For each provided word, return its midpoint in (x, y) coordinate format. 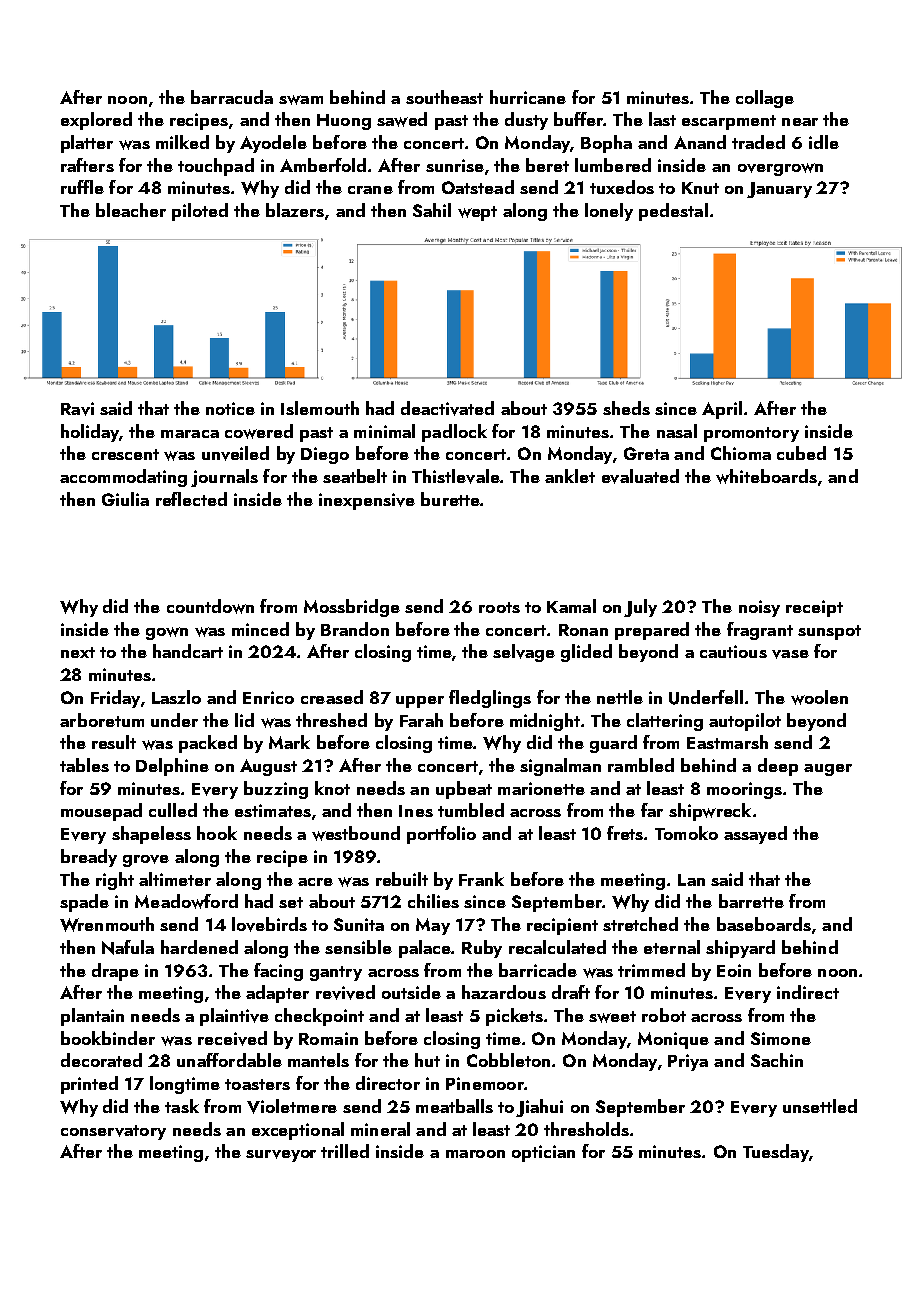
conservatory (113, 1132)
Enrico (268, 697)
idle (824, 142)
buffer (578, 119)
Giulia (125, 499)
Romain (328, 1038)
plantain (92, 1017)
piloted (200, 212)
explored (96, 121)
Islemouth (320, 408)
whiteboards (766, 476)
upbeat (464, 790)
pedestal (673, 212)
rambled (641, 765)
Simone (781, 1038)
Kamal (571, 606)
